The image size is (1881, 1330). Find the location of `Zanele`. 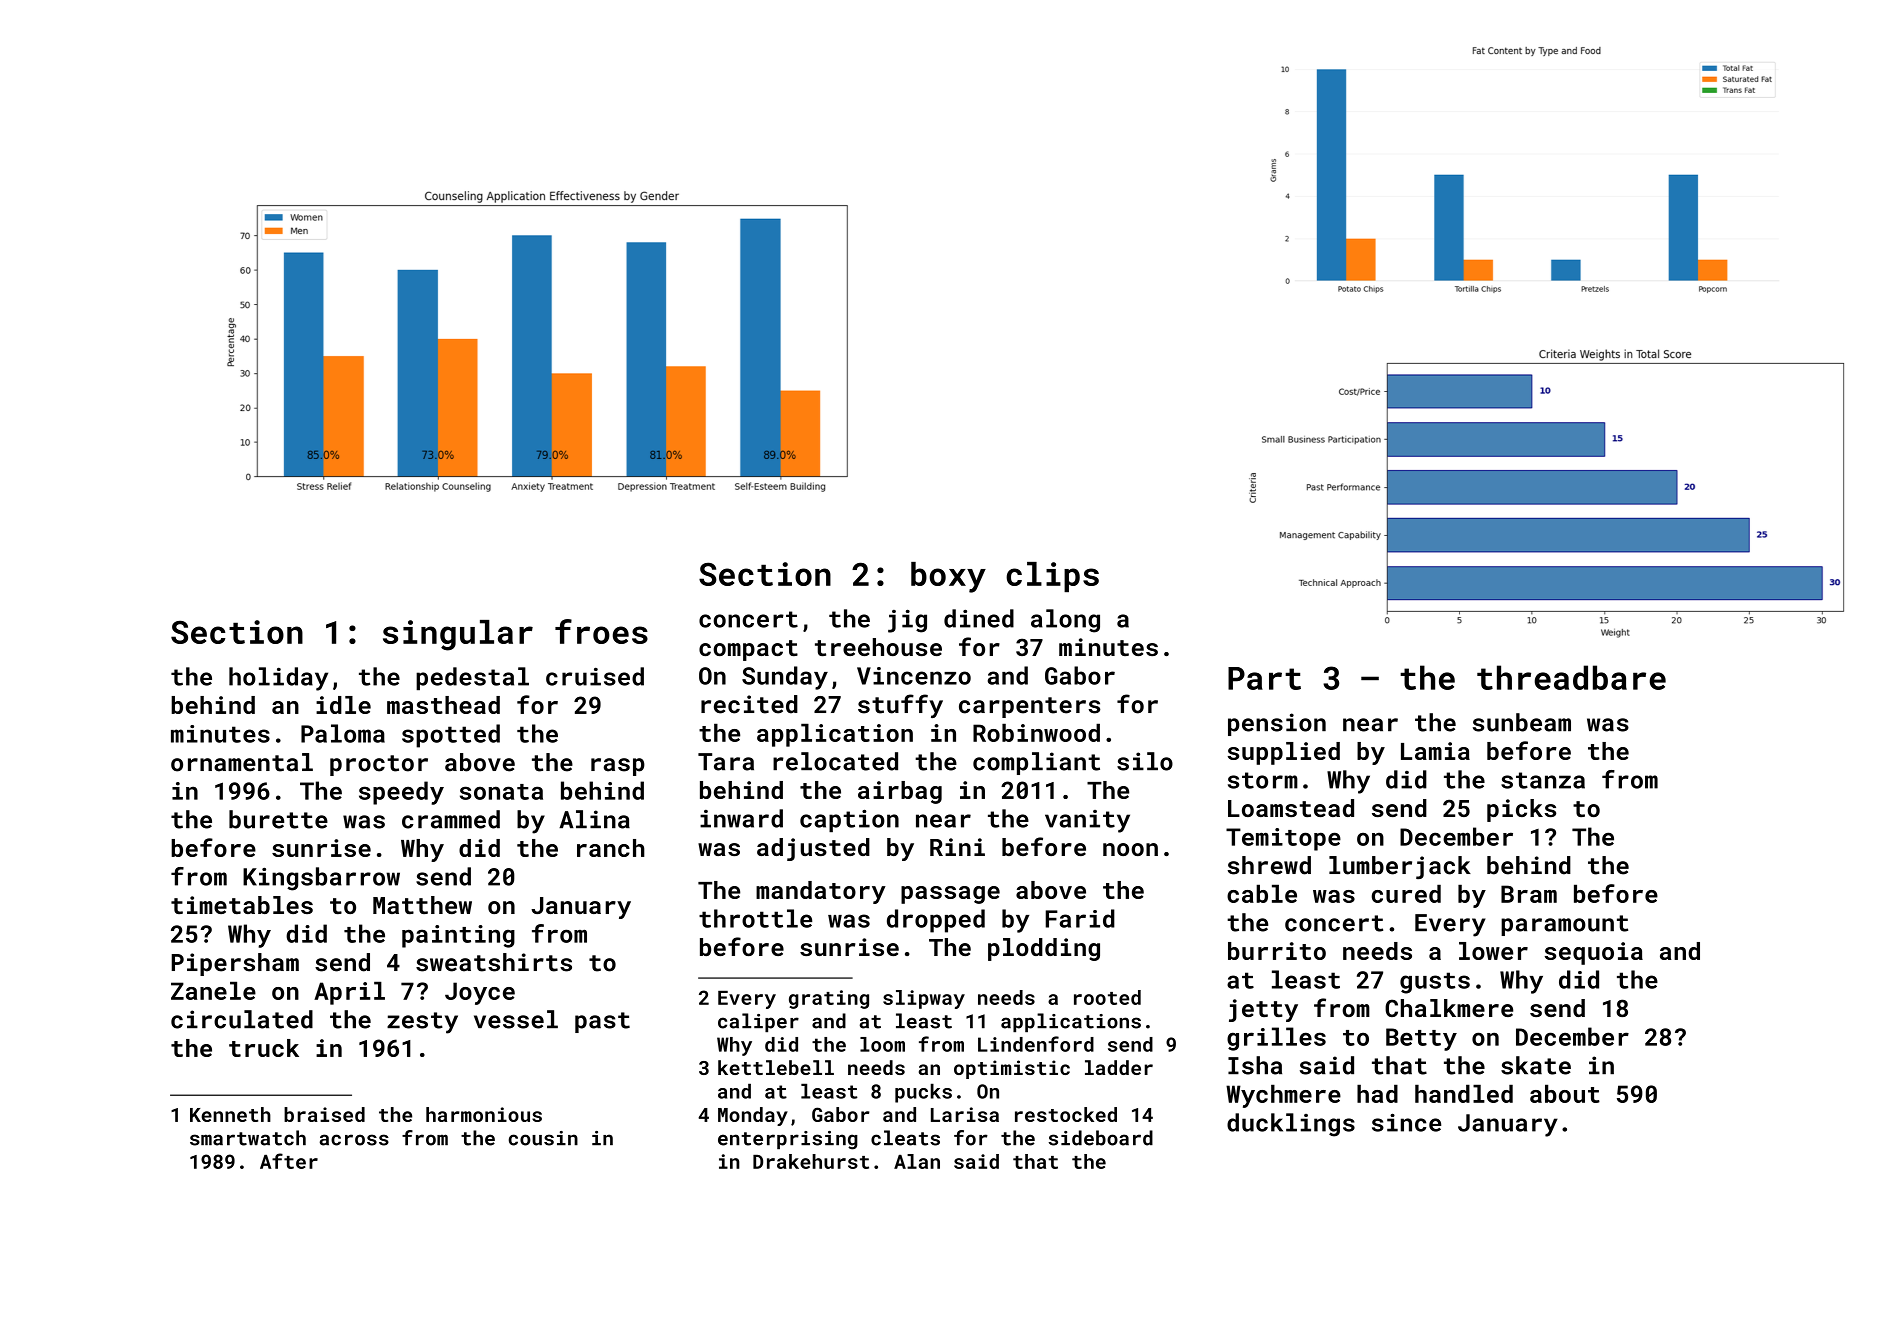

Zanele is located at coordinates (213, 990).
